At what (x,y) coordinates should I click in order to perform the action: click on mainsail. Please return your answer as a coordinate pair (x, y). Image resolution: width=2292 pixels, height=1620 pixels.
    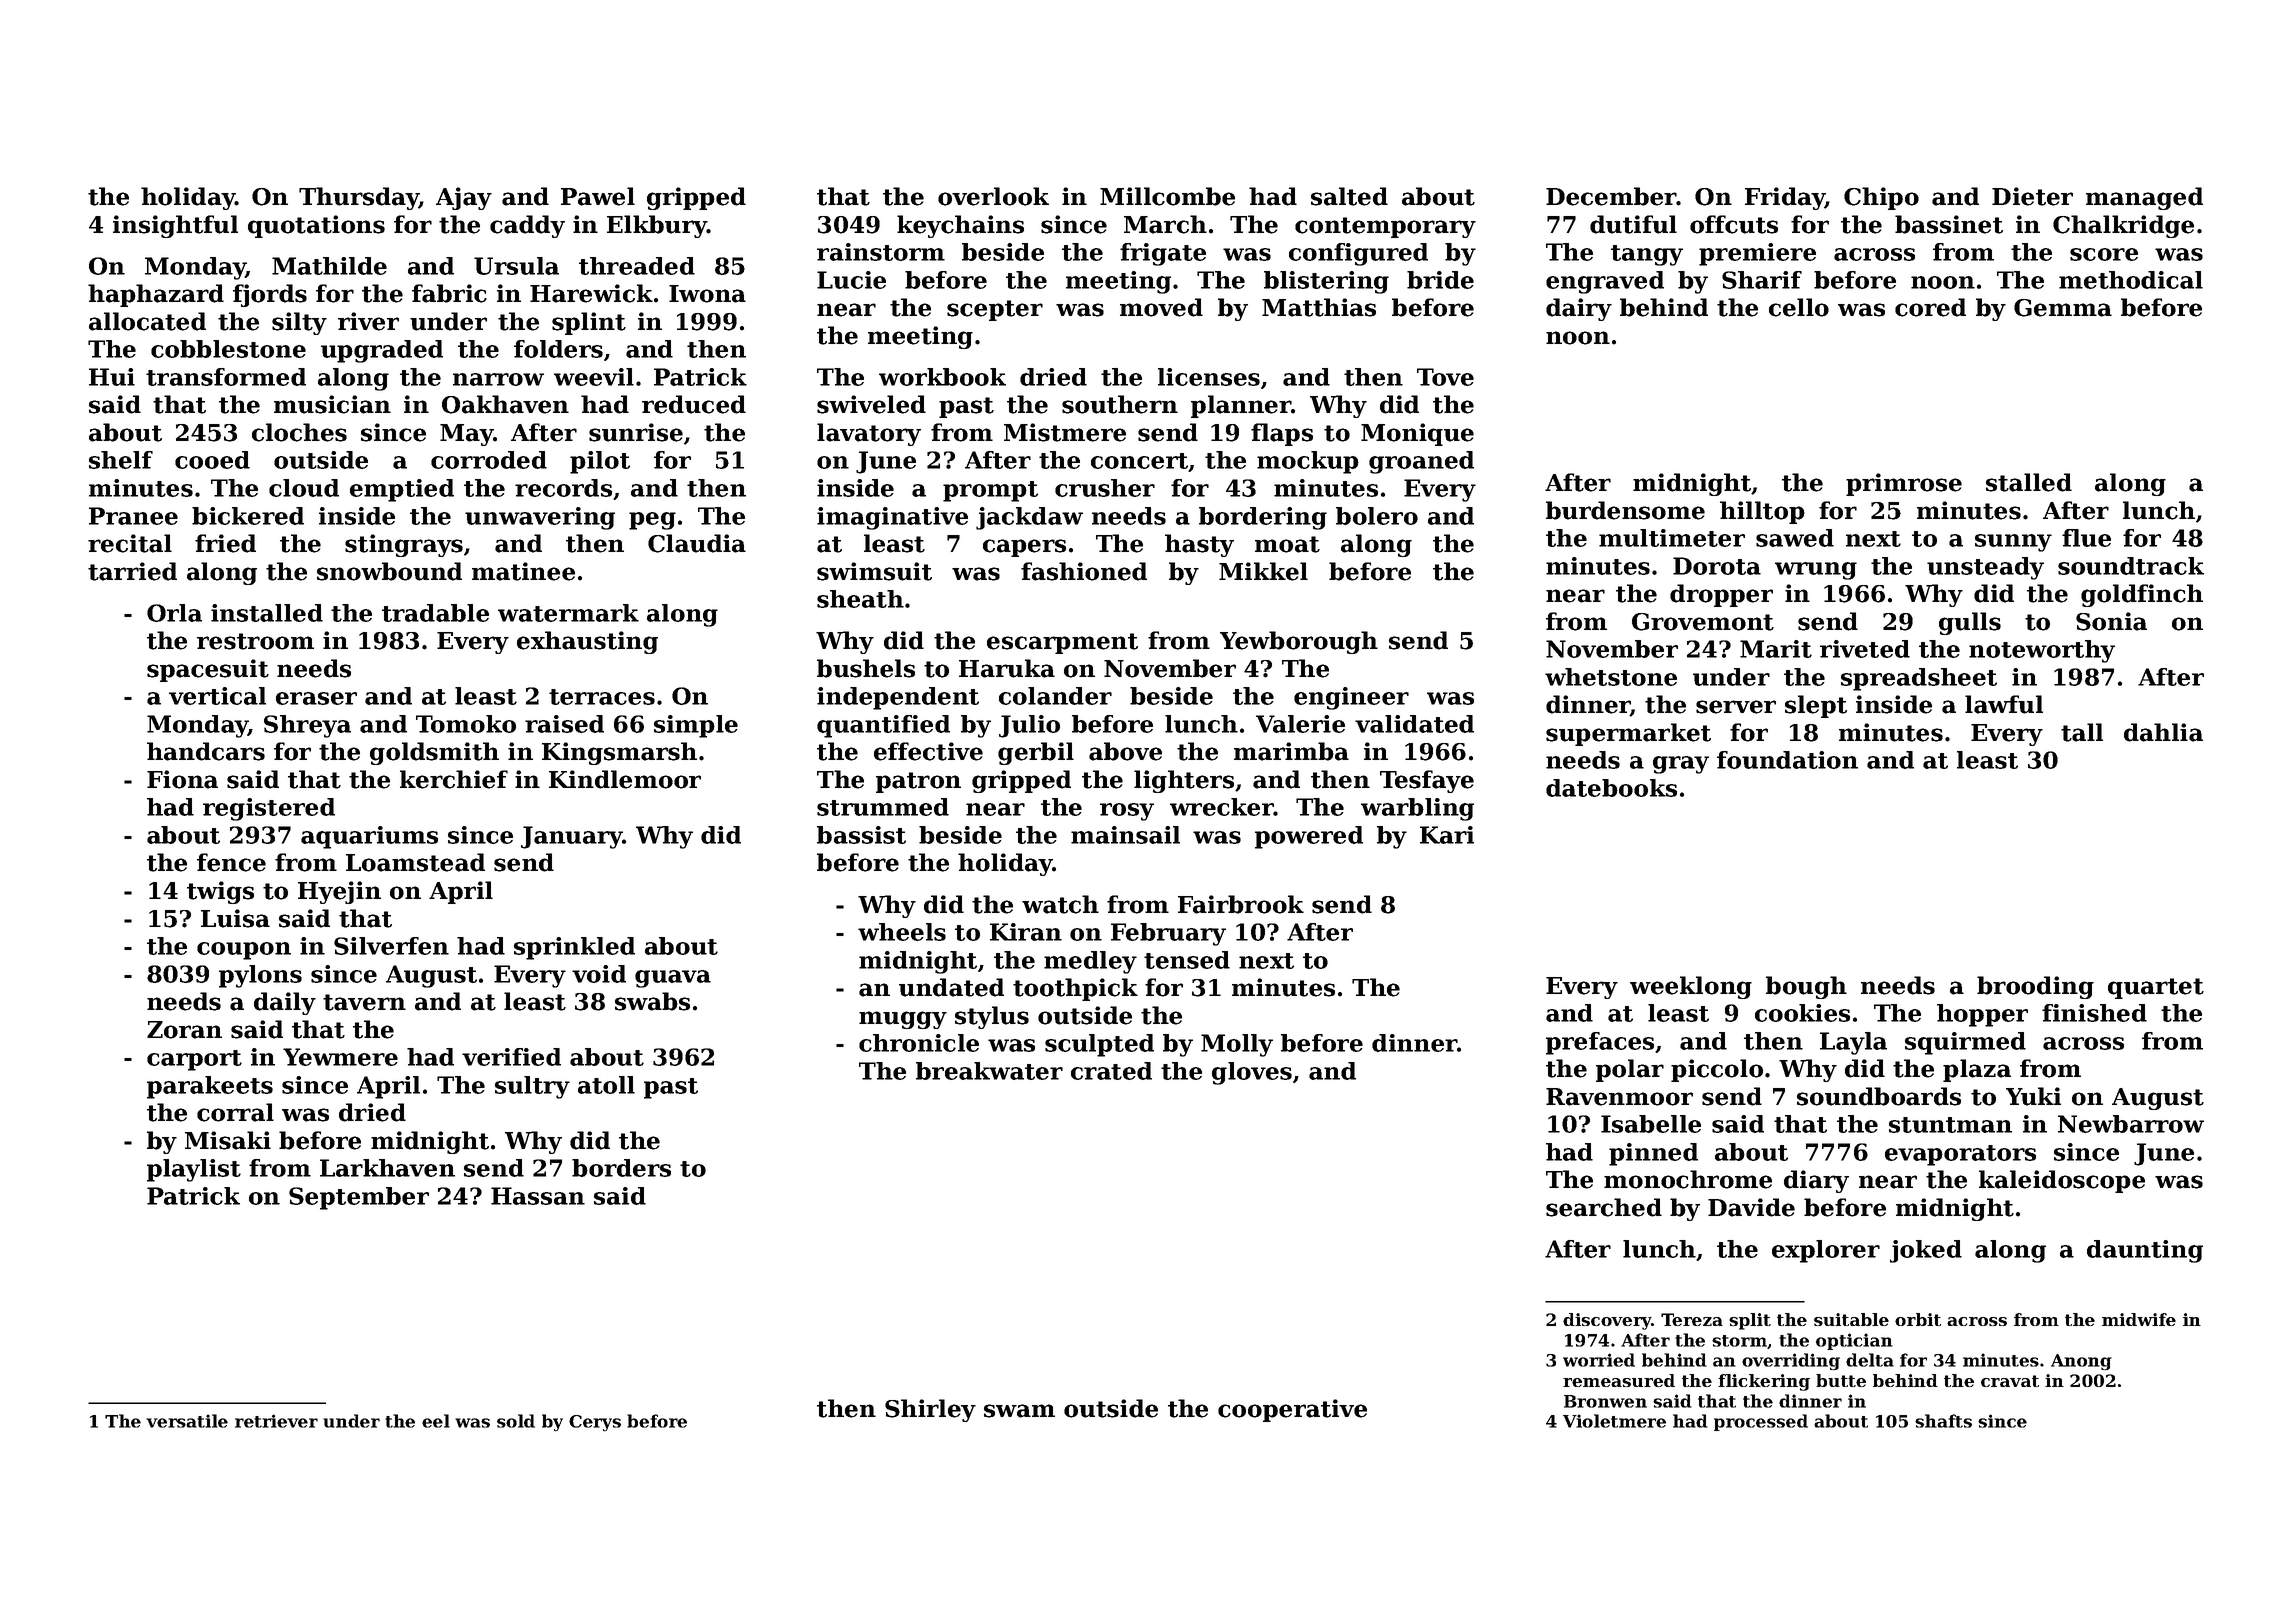
    Looking at the image, I should click on (1125, 835).
